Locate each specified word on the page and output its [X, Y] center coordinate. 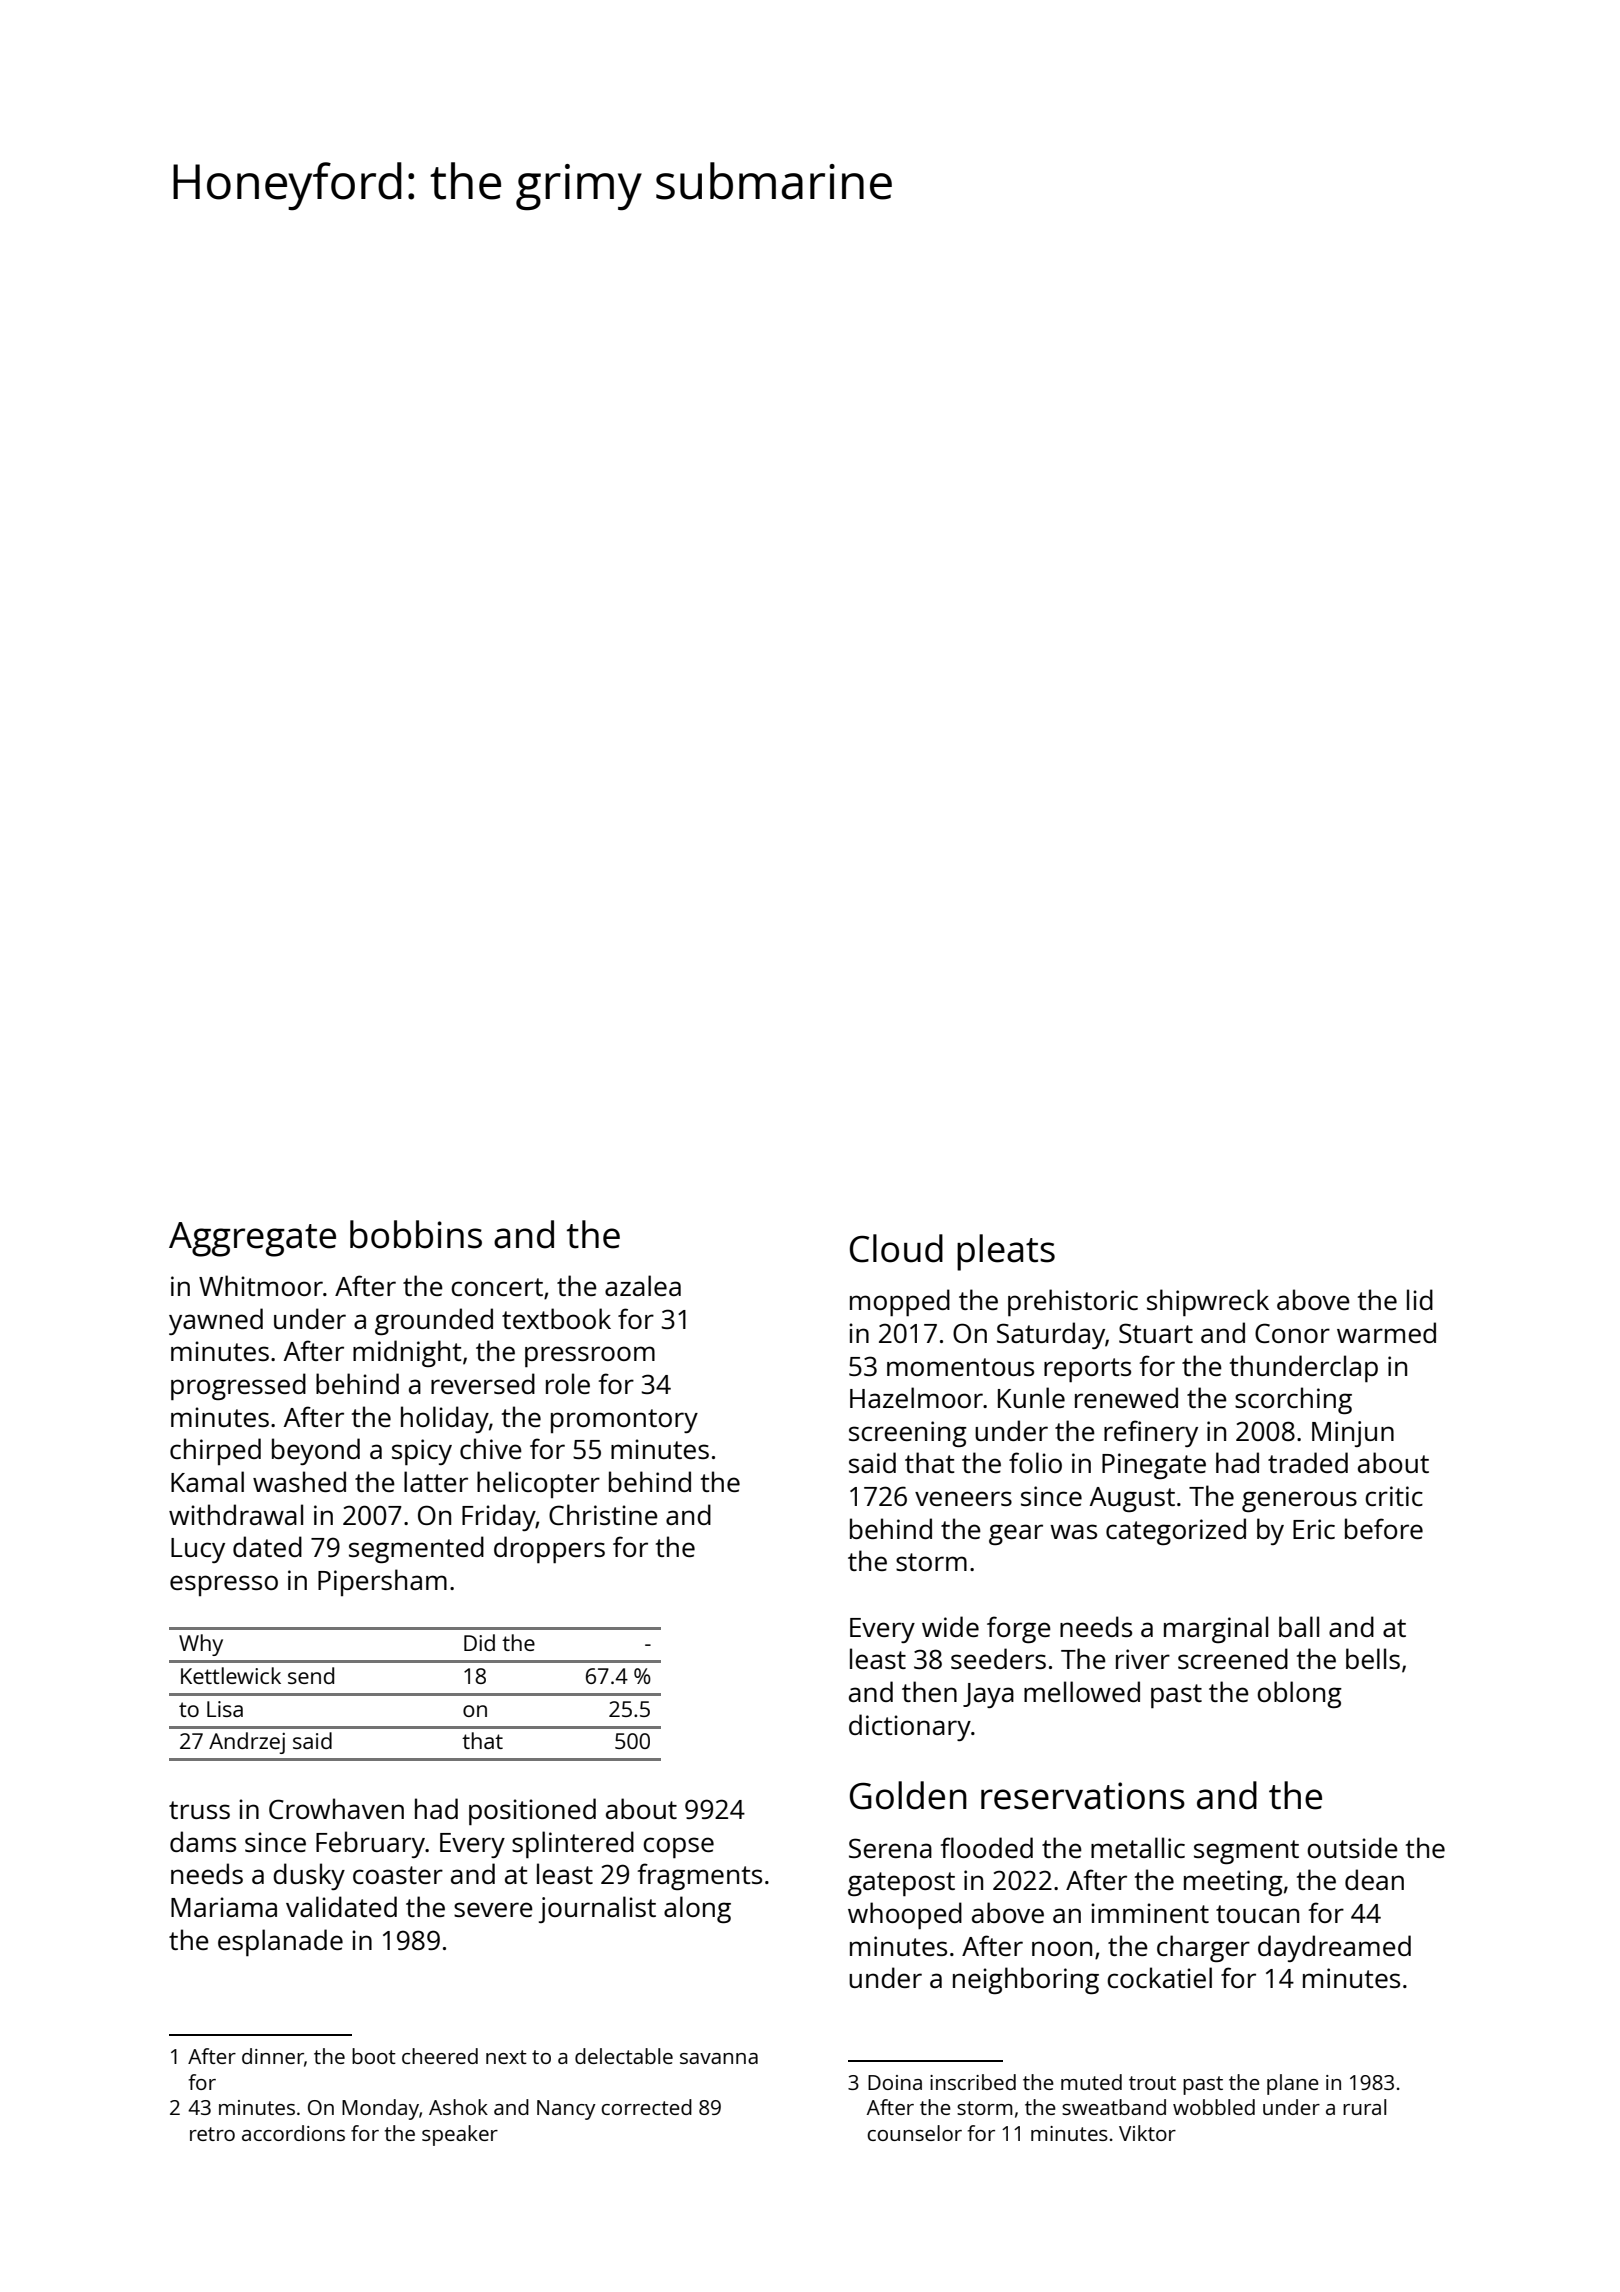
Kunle [1031, 1397]
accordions [293, 2133]
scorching [1293, 1400]
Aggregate [252, 1239]
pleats [1006, 1252]
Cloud [896, 1248]
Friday [499, 1517]
